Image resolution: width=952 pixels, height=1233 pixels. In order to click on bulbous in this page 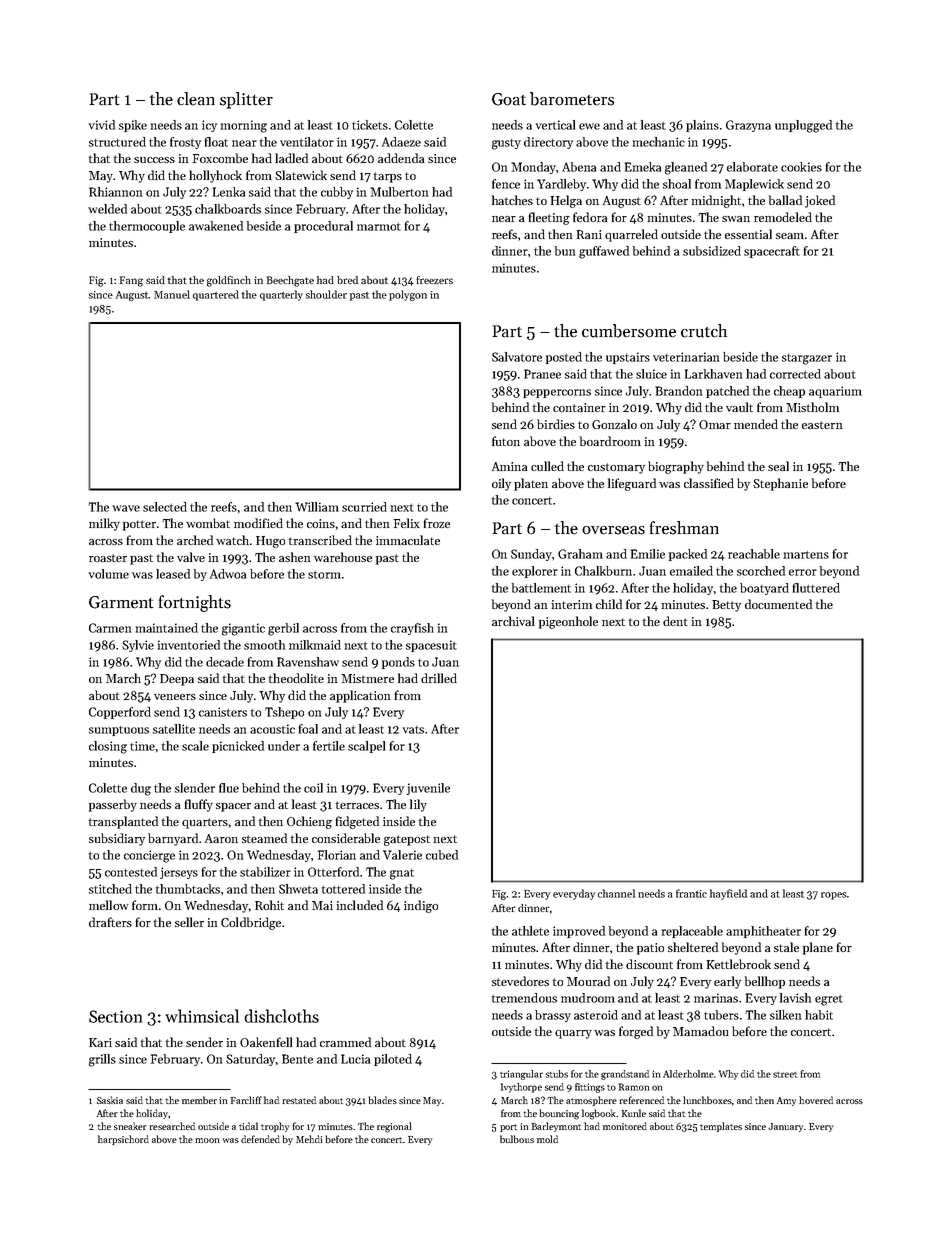, I will do `click(517, 1139)`.
